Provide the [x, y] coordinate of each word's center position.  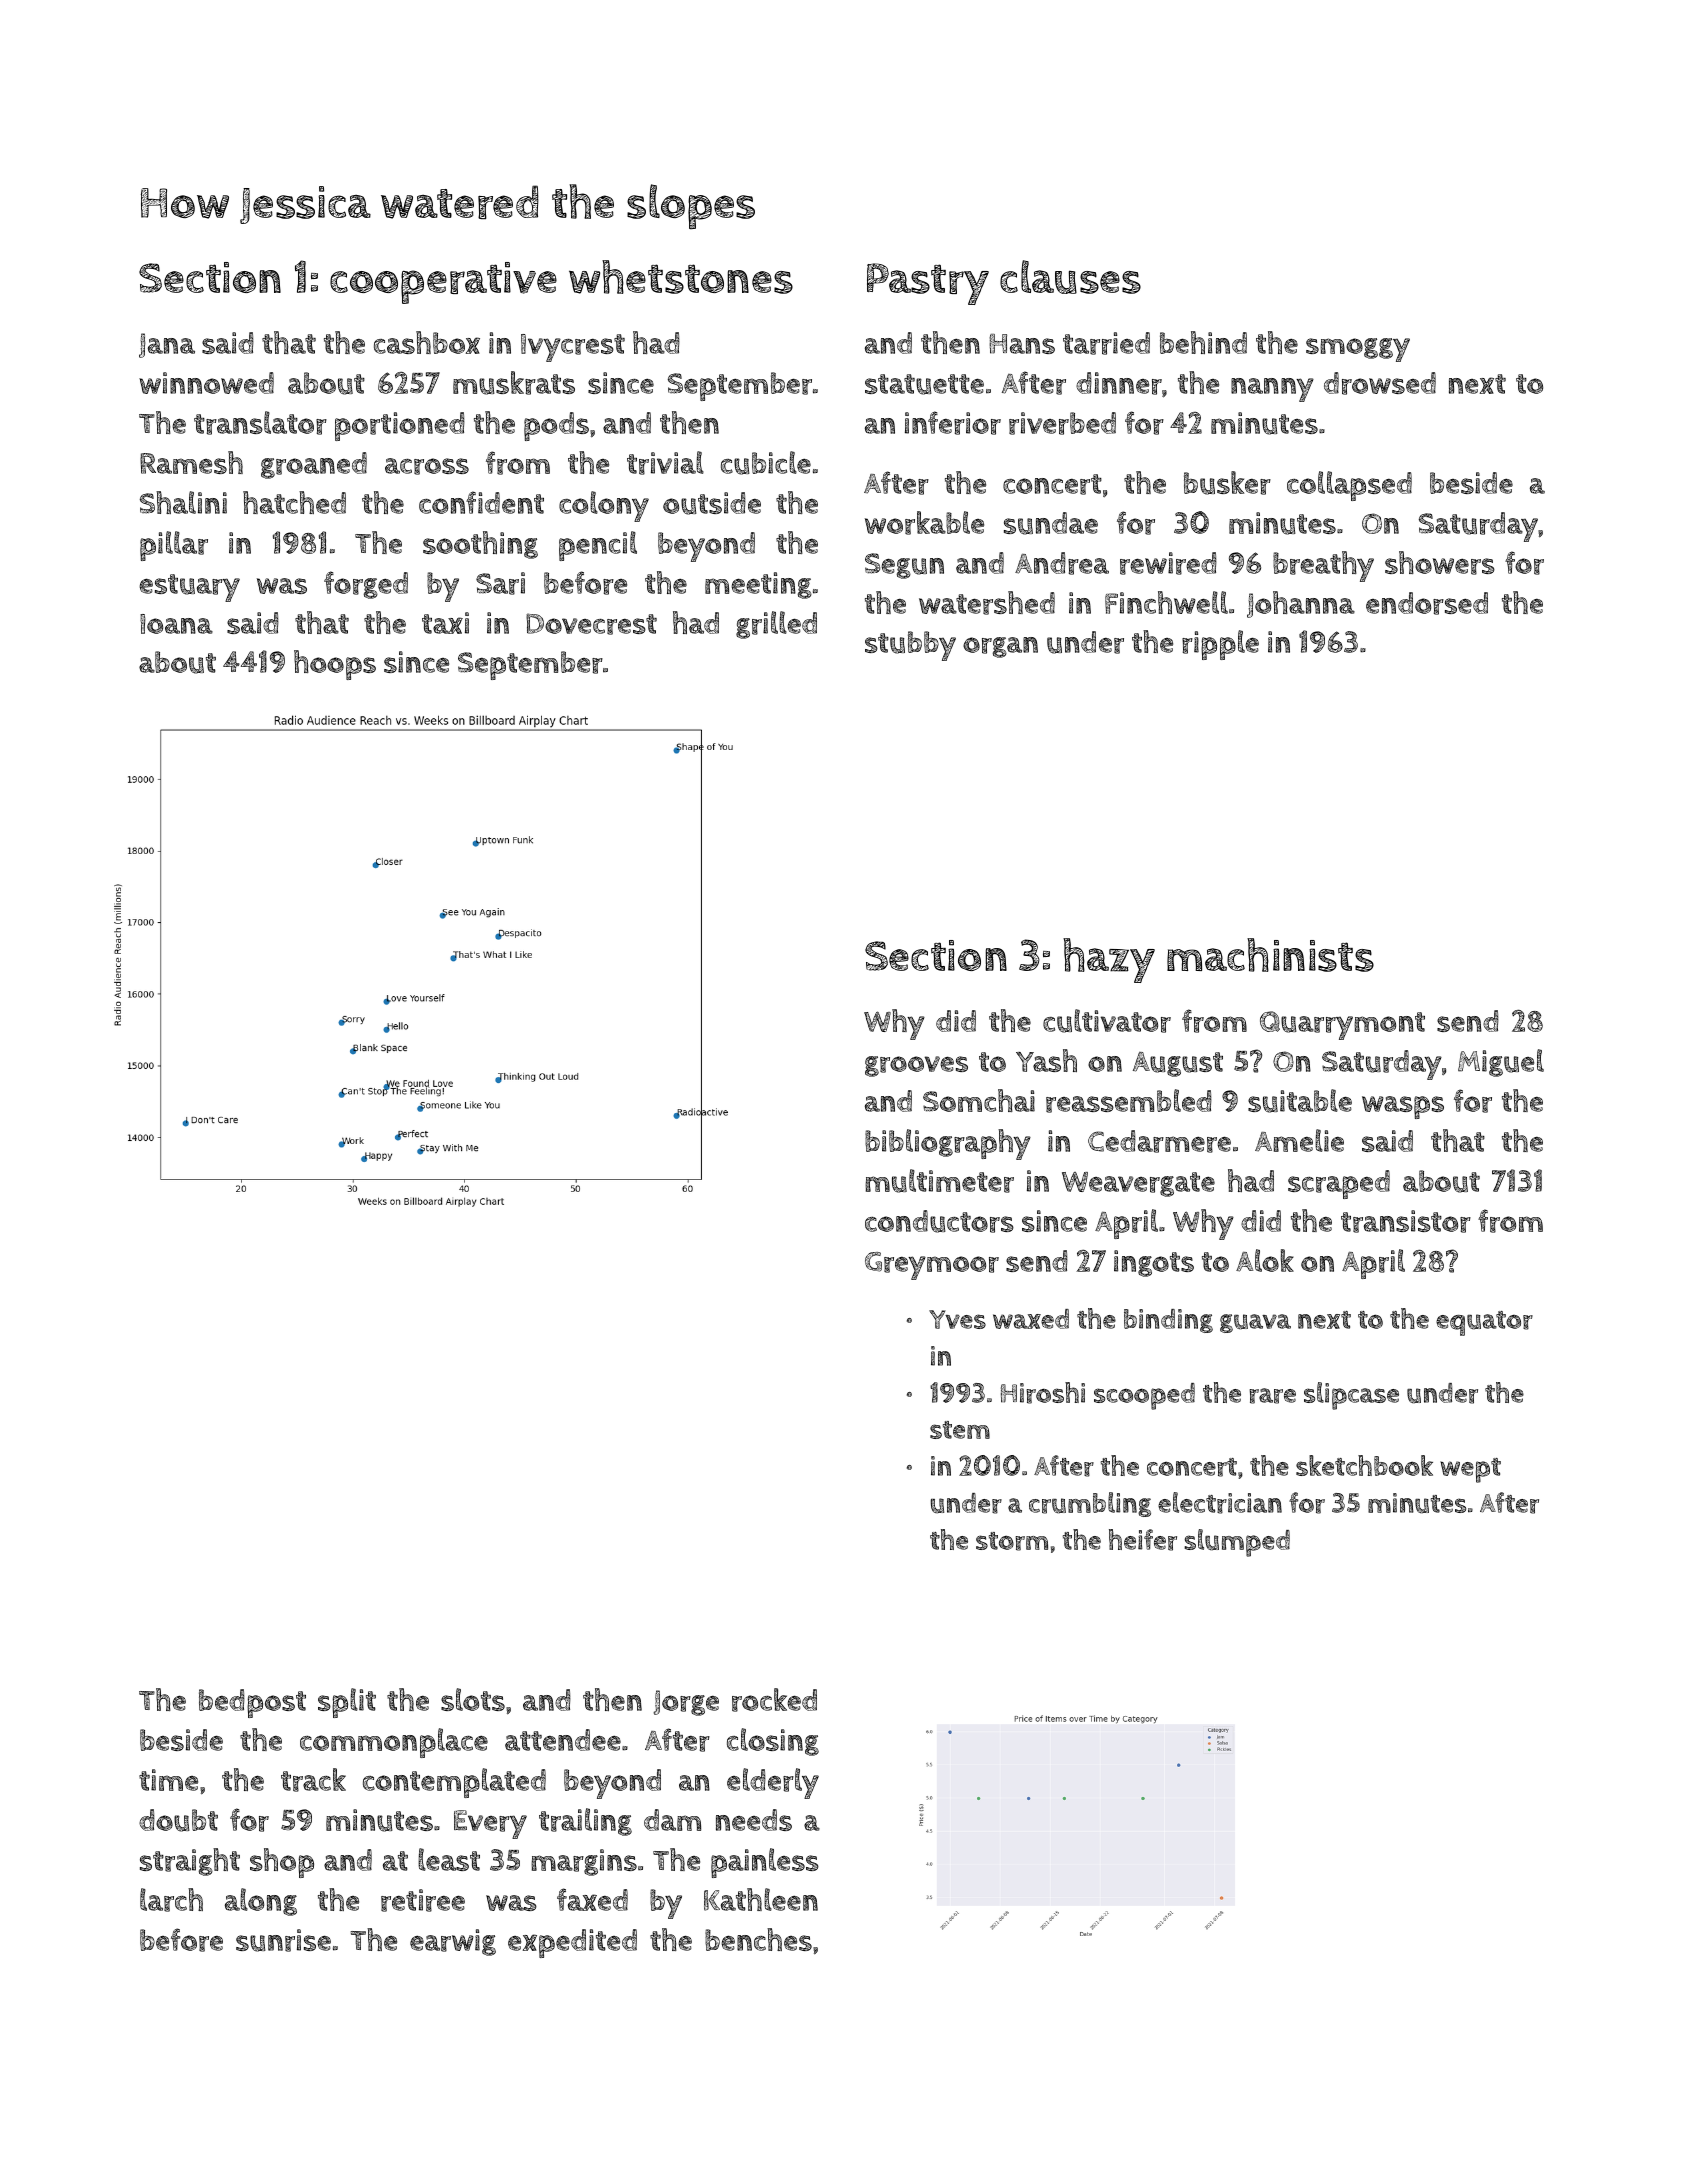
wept [1470, 1470]
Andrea [1062, 563]
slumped [1237, 1543]
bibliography [948, 1144]
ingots [1154, 1263]
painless [765, 1863]
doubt [178, 1820]
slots [473, 1699]
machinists [1270, 955]
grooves [916, 1066]
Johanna [1301, 604]
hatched [294, 502]
